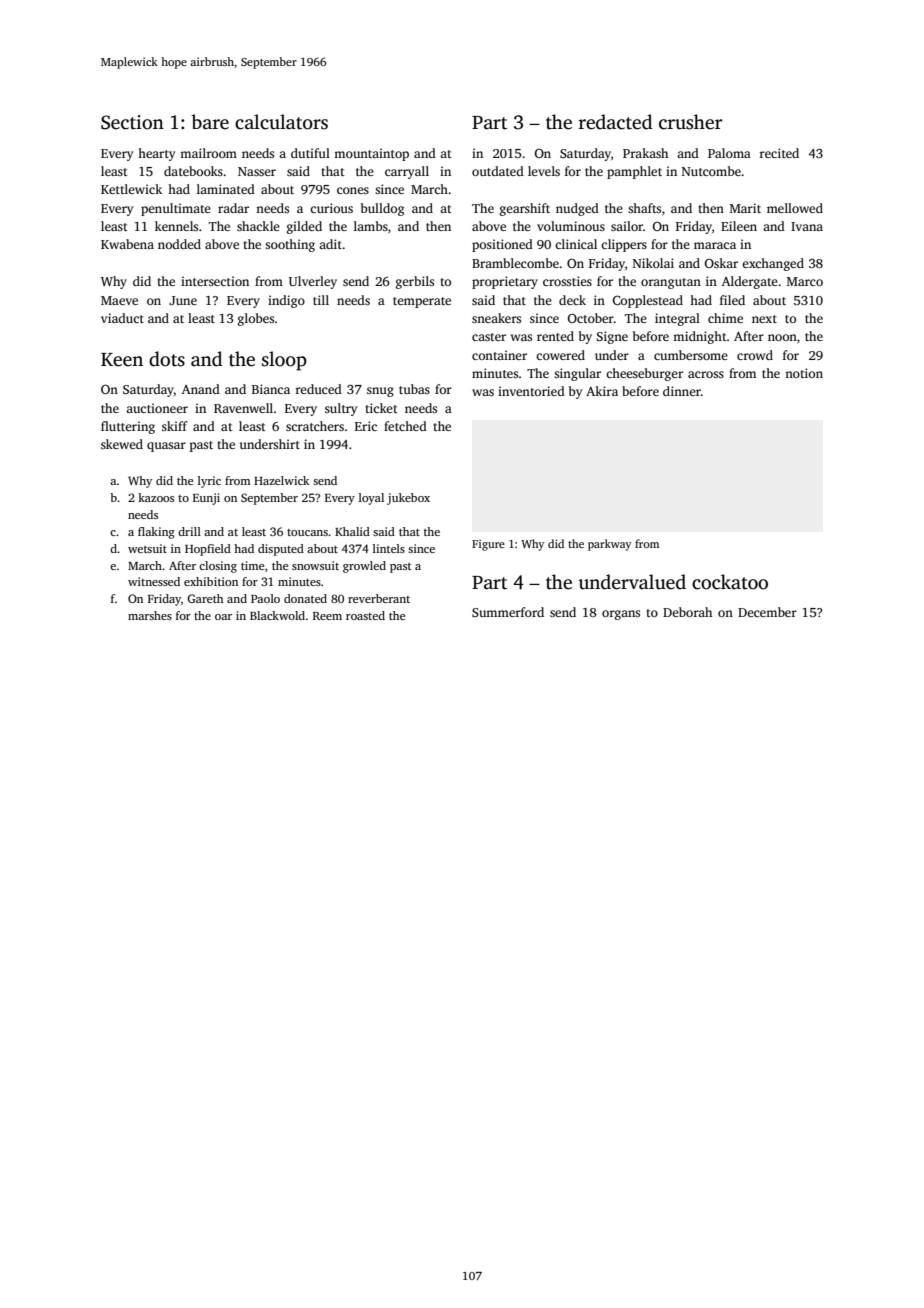 This page has width=924, height=1308. Describe the element at coordinates (371, 154) in the page. I see `mountaintop` at that location.
